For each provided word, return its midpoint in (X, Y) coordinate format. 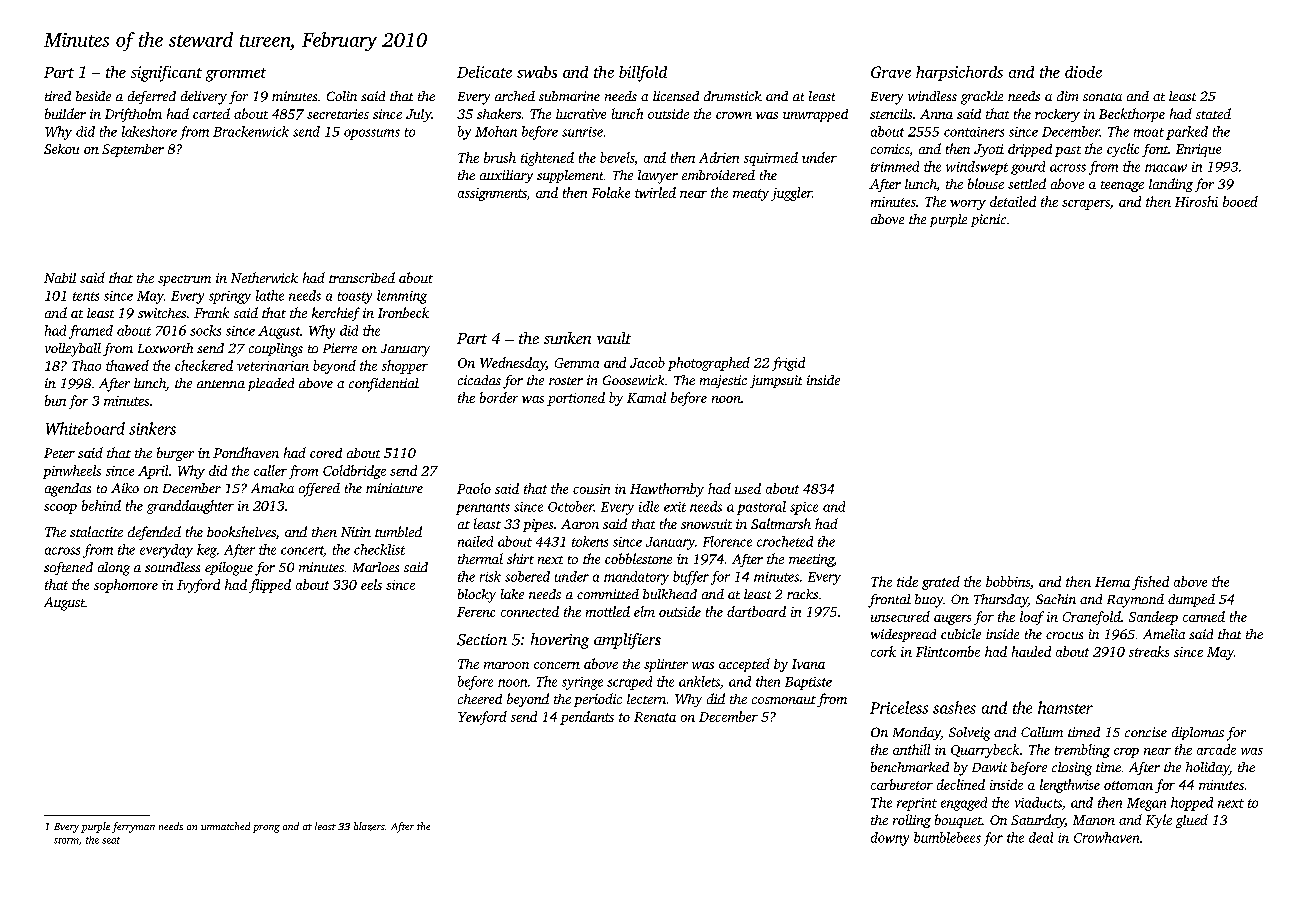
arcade (1216, 749)
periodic (598, 700)
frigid (788, 364)
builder (65, 113)
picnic (988, 220)
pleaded (271, 384)
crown (734, 115)
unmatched (225, 826)
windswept (977, 168)
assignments (492, 194)
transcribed (362, 277)
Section (482, 640)
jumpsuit (776, 381)
